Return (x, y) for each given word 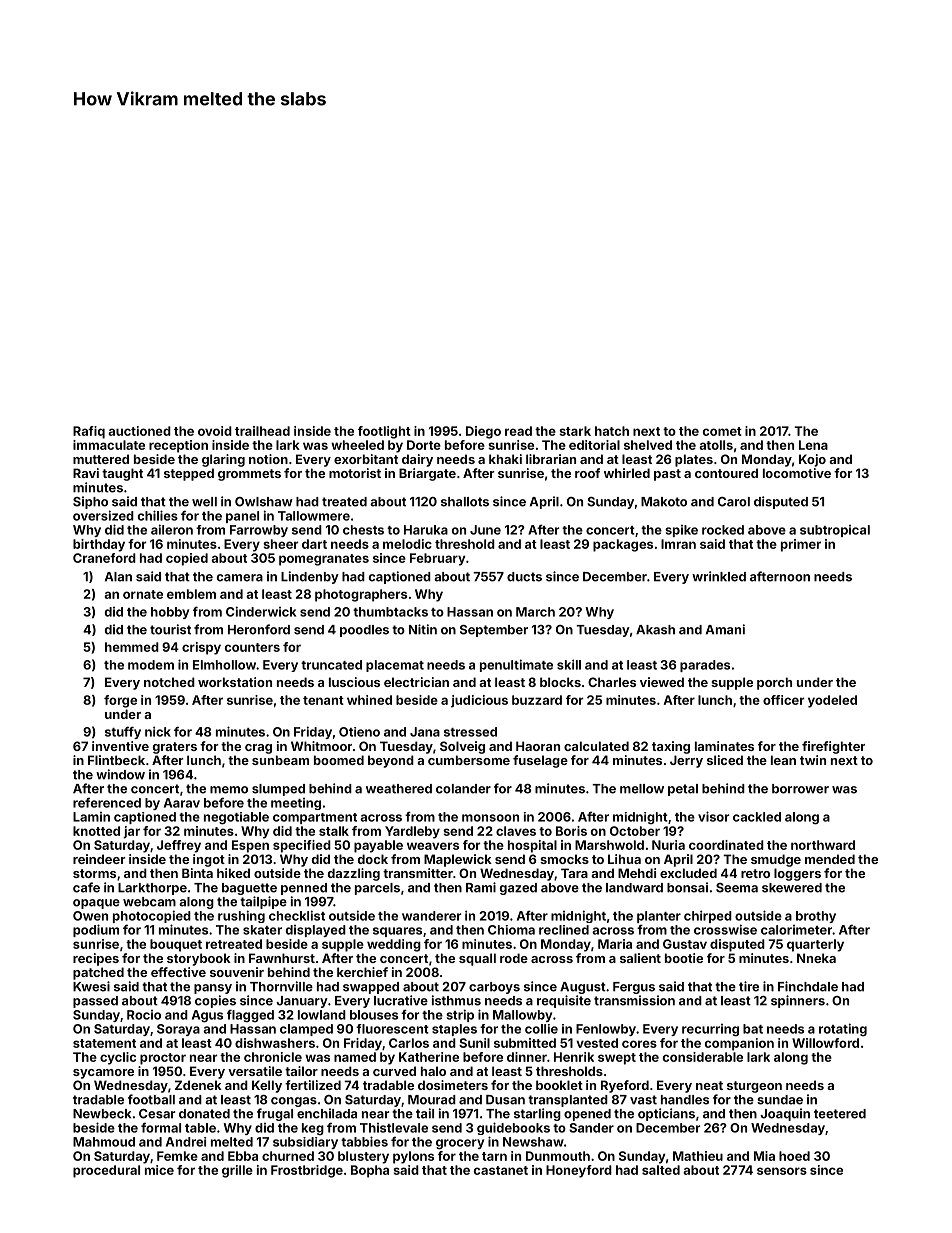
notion (268, 459)
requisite (564, 1001)
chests (363, 530)
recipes (96, 959)
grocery (460, 1144)
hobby (170, 613)
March (535, 612)
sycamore (103, 1074)
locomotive (797, 473)
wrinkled (719, 576)
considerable (703, 1057)
